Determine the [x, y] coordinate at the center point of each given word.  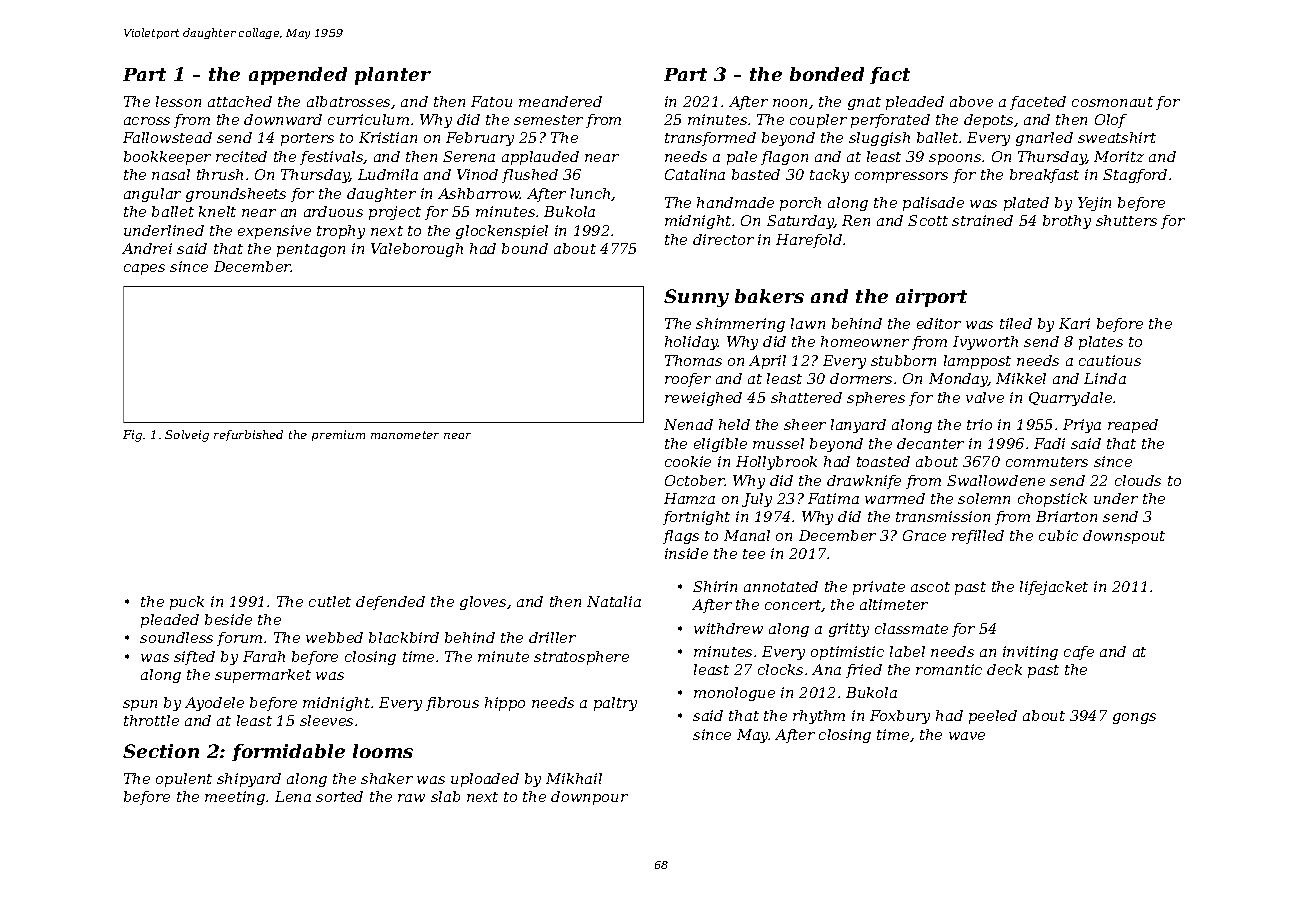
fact [890, 75]
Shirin [715, 586]
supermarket [263, 676]
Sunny [696, 298]
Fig [132, 436]
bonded [827, 74]
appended [298, 76]
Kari [1074, 323]
